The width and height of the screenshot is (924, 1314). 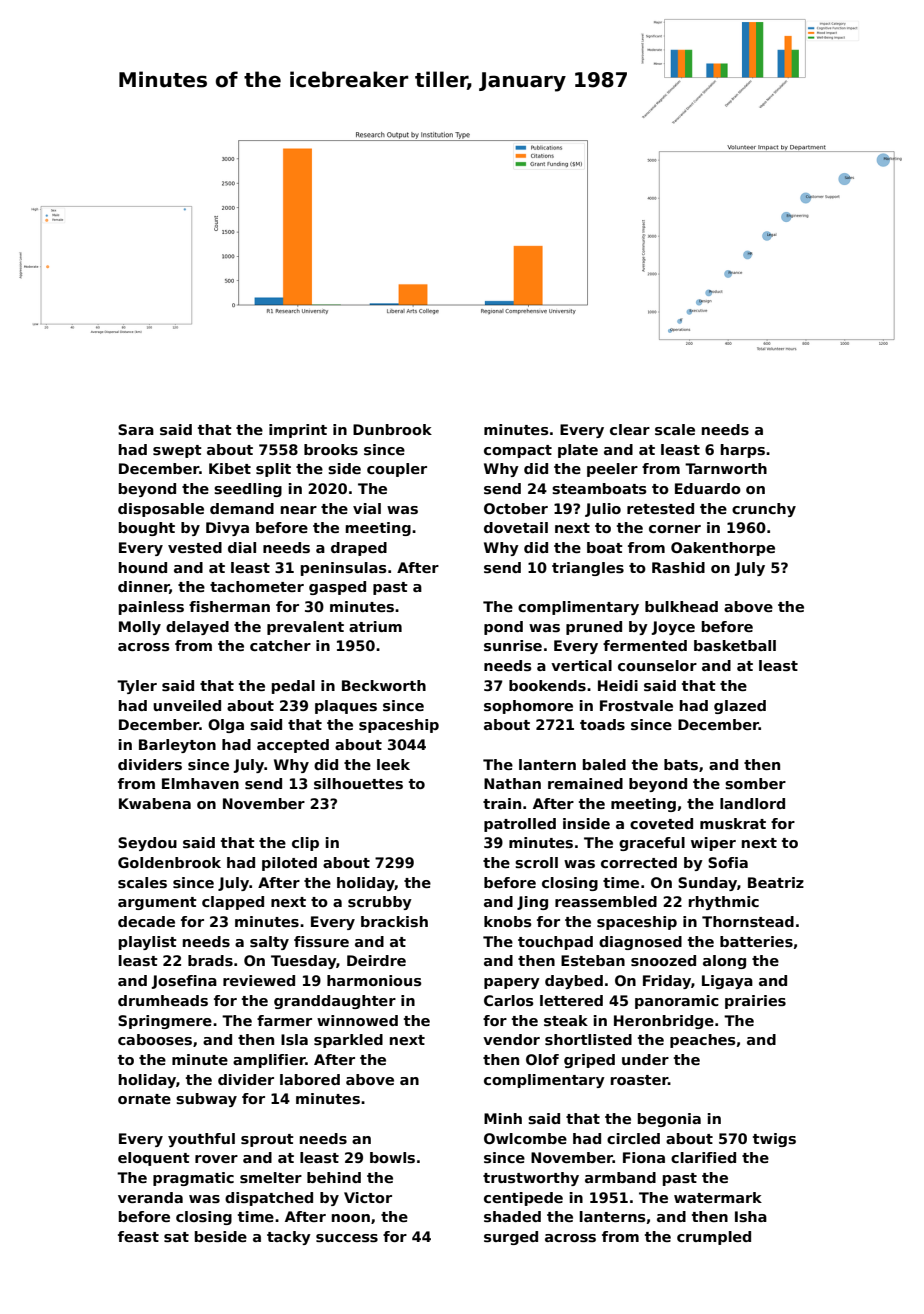 What do you see at coordinates (305, 628) in the screenshot?
I see `prevalent` at bounding box center [305, 628].
